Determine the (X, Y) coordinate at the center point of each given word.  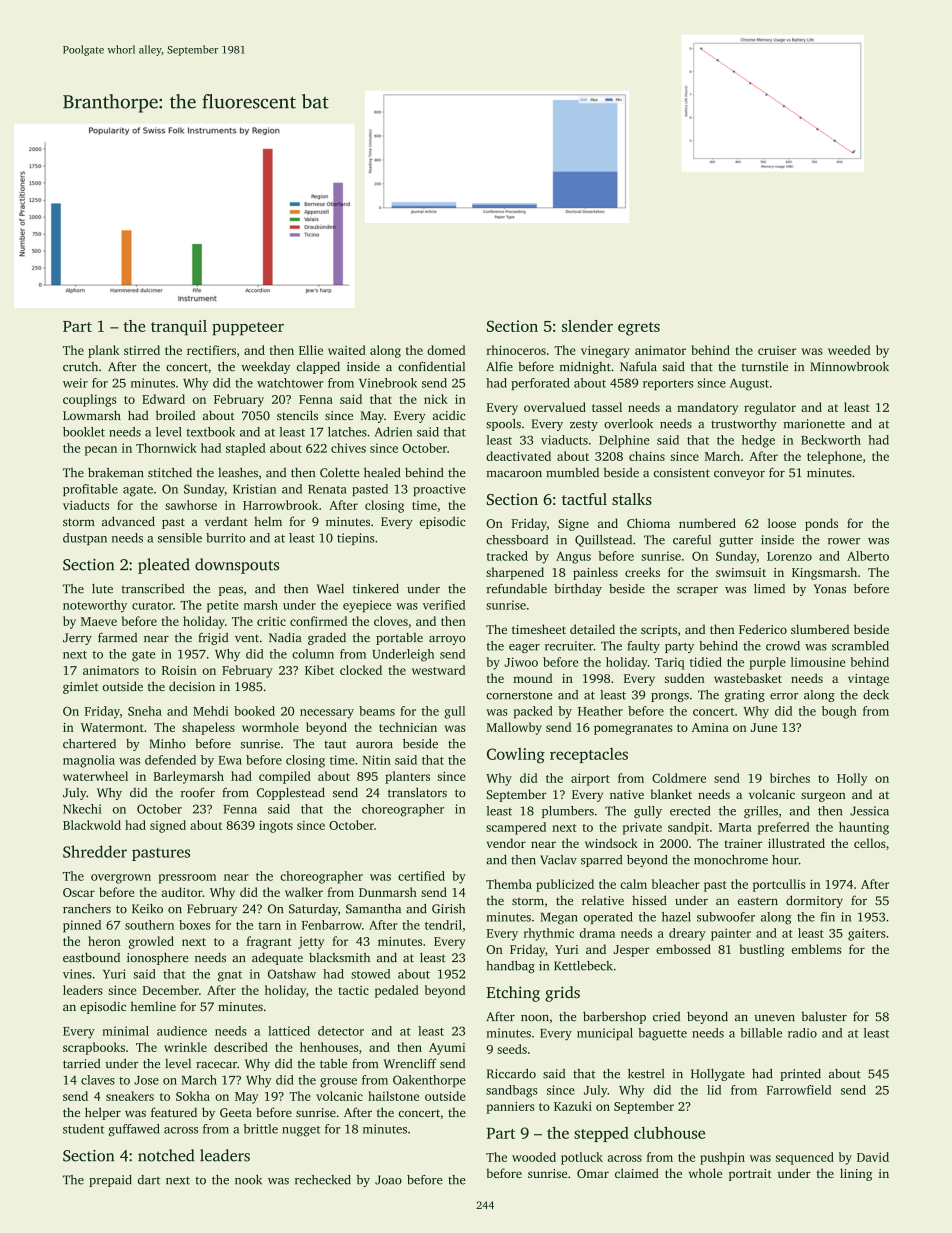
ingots (276, 827)
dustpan (85, 539)
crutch (80, 367)
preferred (784, 828)
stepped (601, 1134)
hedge (758, 441)
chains (647, 456)
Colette (339, 472)
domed (446, 350)
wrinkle (185, 1047)
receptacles (589, 755)
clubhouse (669, 1132)
